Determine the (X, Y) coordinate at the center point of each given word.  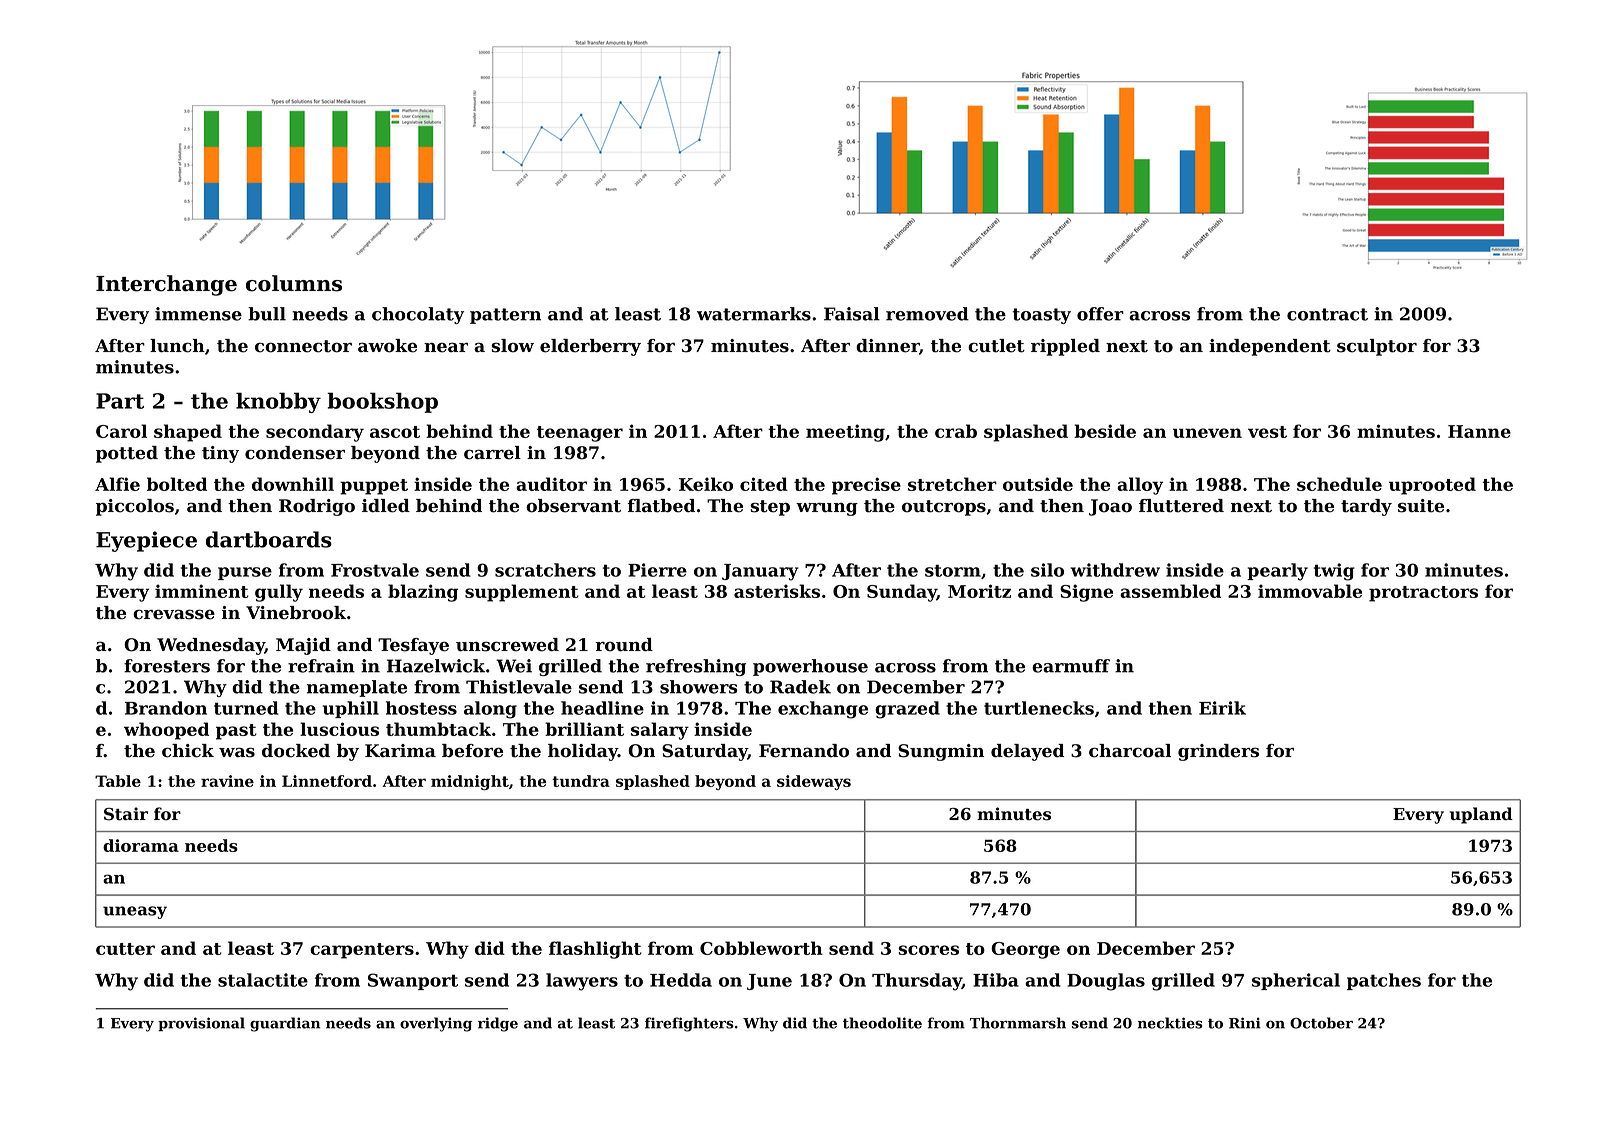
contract (1327, 314)
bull (267, 314)
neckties (1170, 1023)
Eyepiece (146, 541)
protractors (1423, 594)
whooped (166, 731)
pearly (1277, 572)
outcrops (944, 508)
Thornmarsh (1018, 1023)
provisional (201, 1024)
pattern (505, 316)
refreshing (696, 667)
